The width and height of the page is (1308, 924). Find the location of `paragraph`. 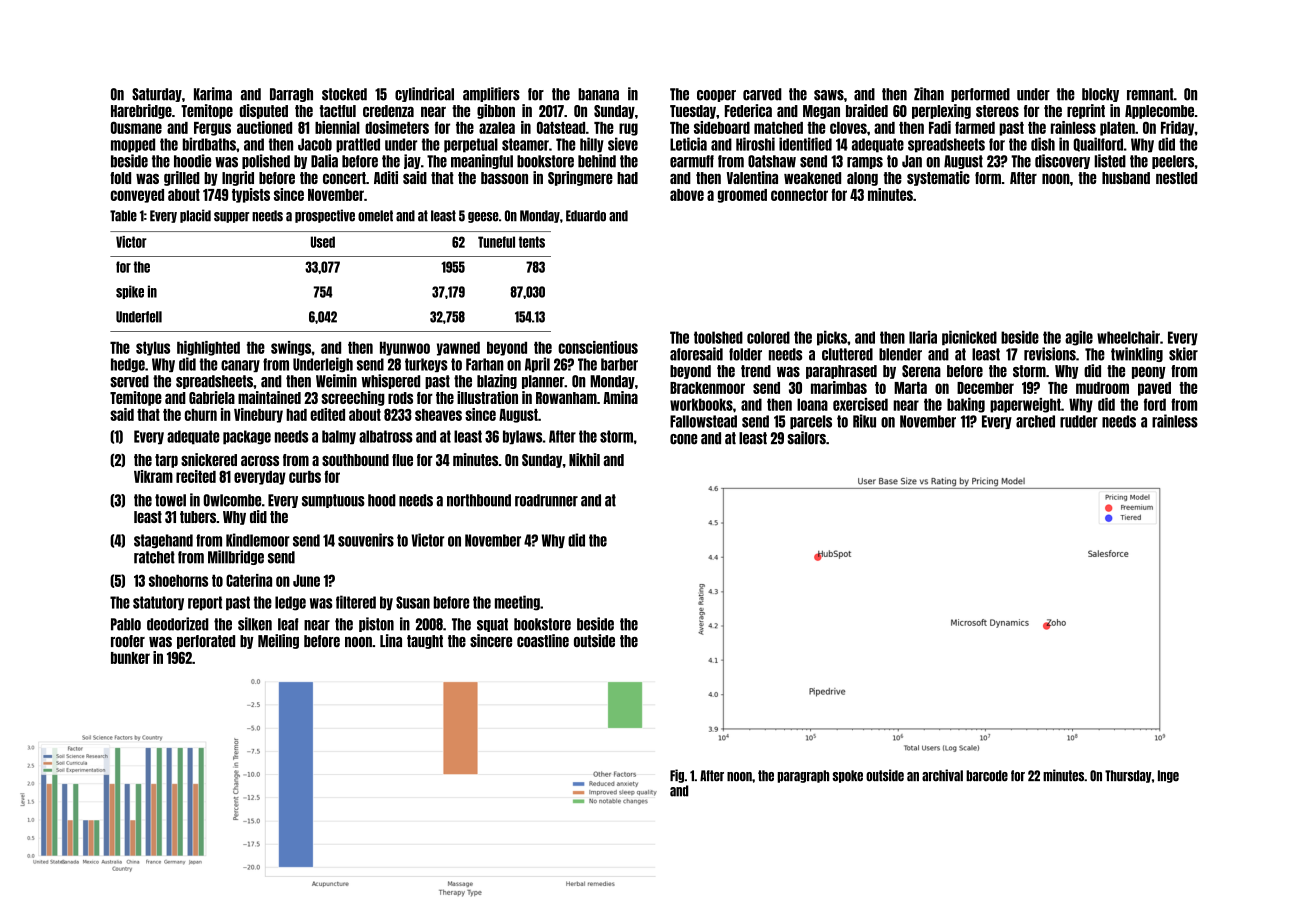

paragraph is located at coordinates (803, 776).
